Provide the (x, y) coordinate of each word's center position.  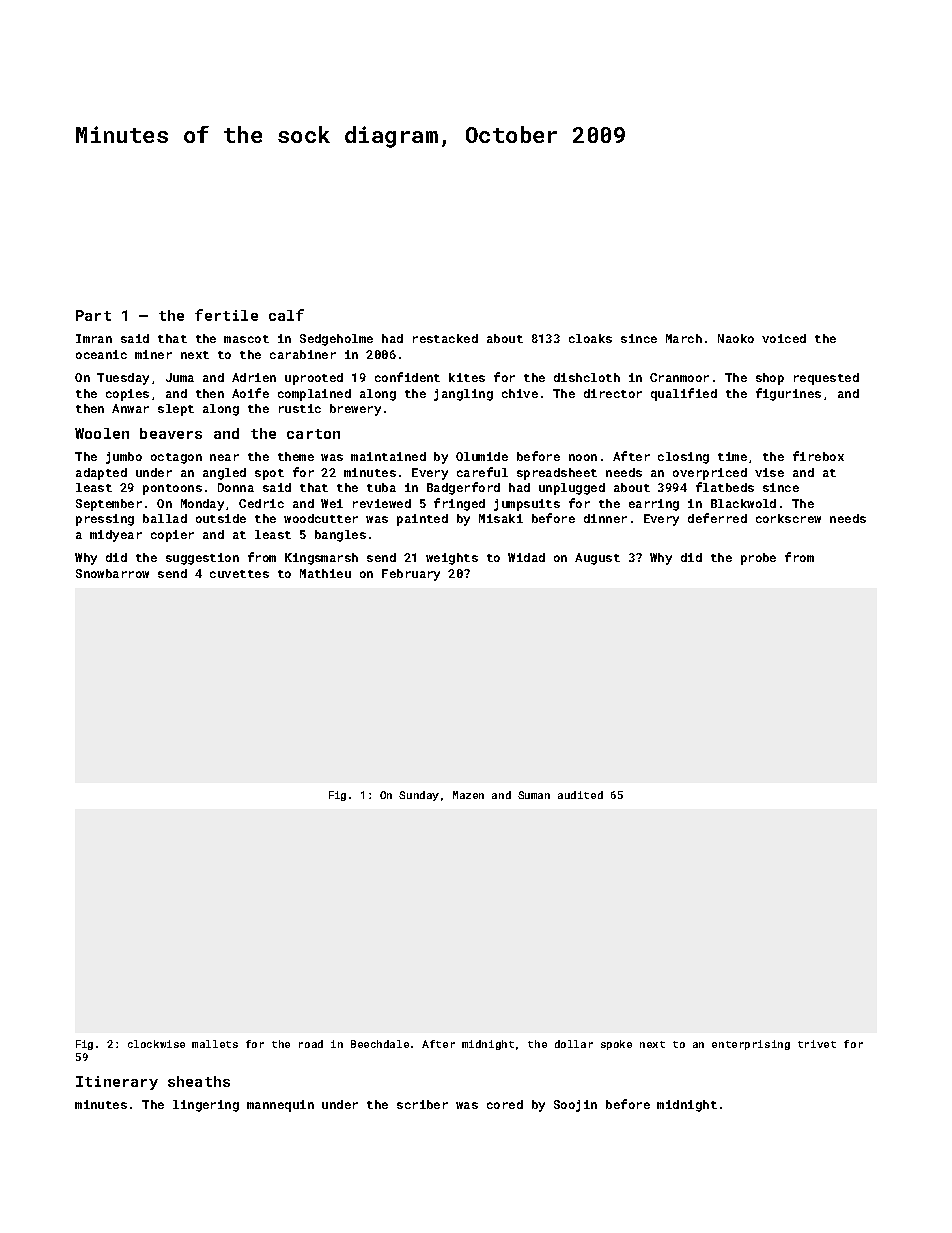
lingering (206, 1106)
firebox (818, 456)
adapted (101, 474)
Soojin (575, 1106)
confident (407, 377)
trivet (817, 1044)
